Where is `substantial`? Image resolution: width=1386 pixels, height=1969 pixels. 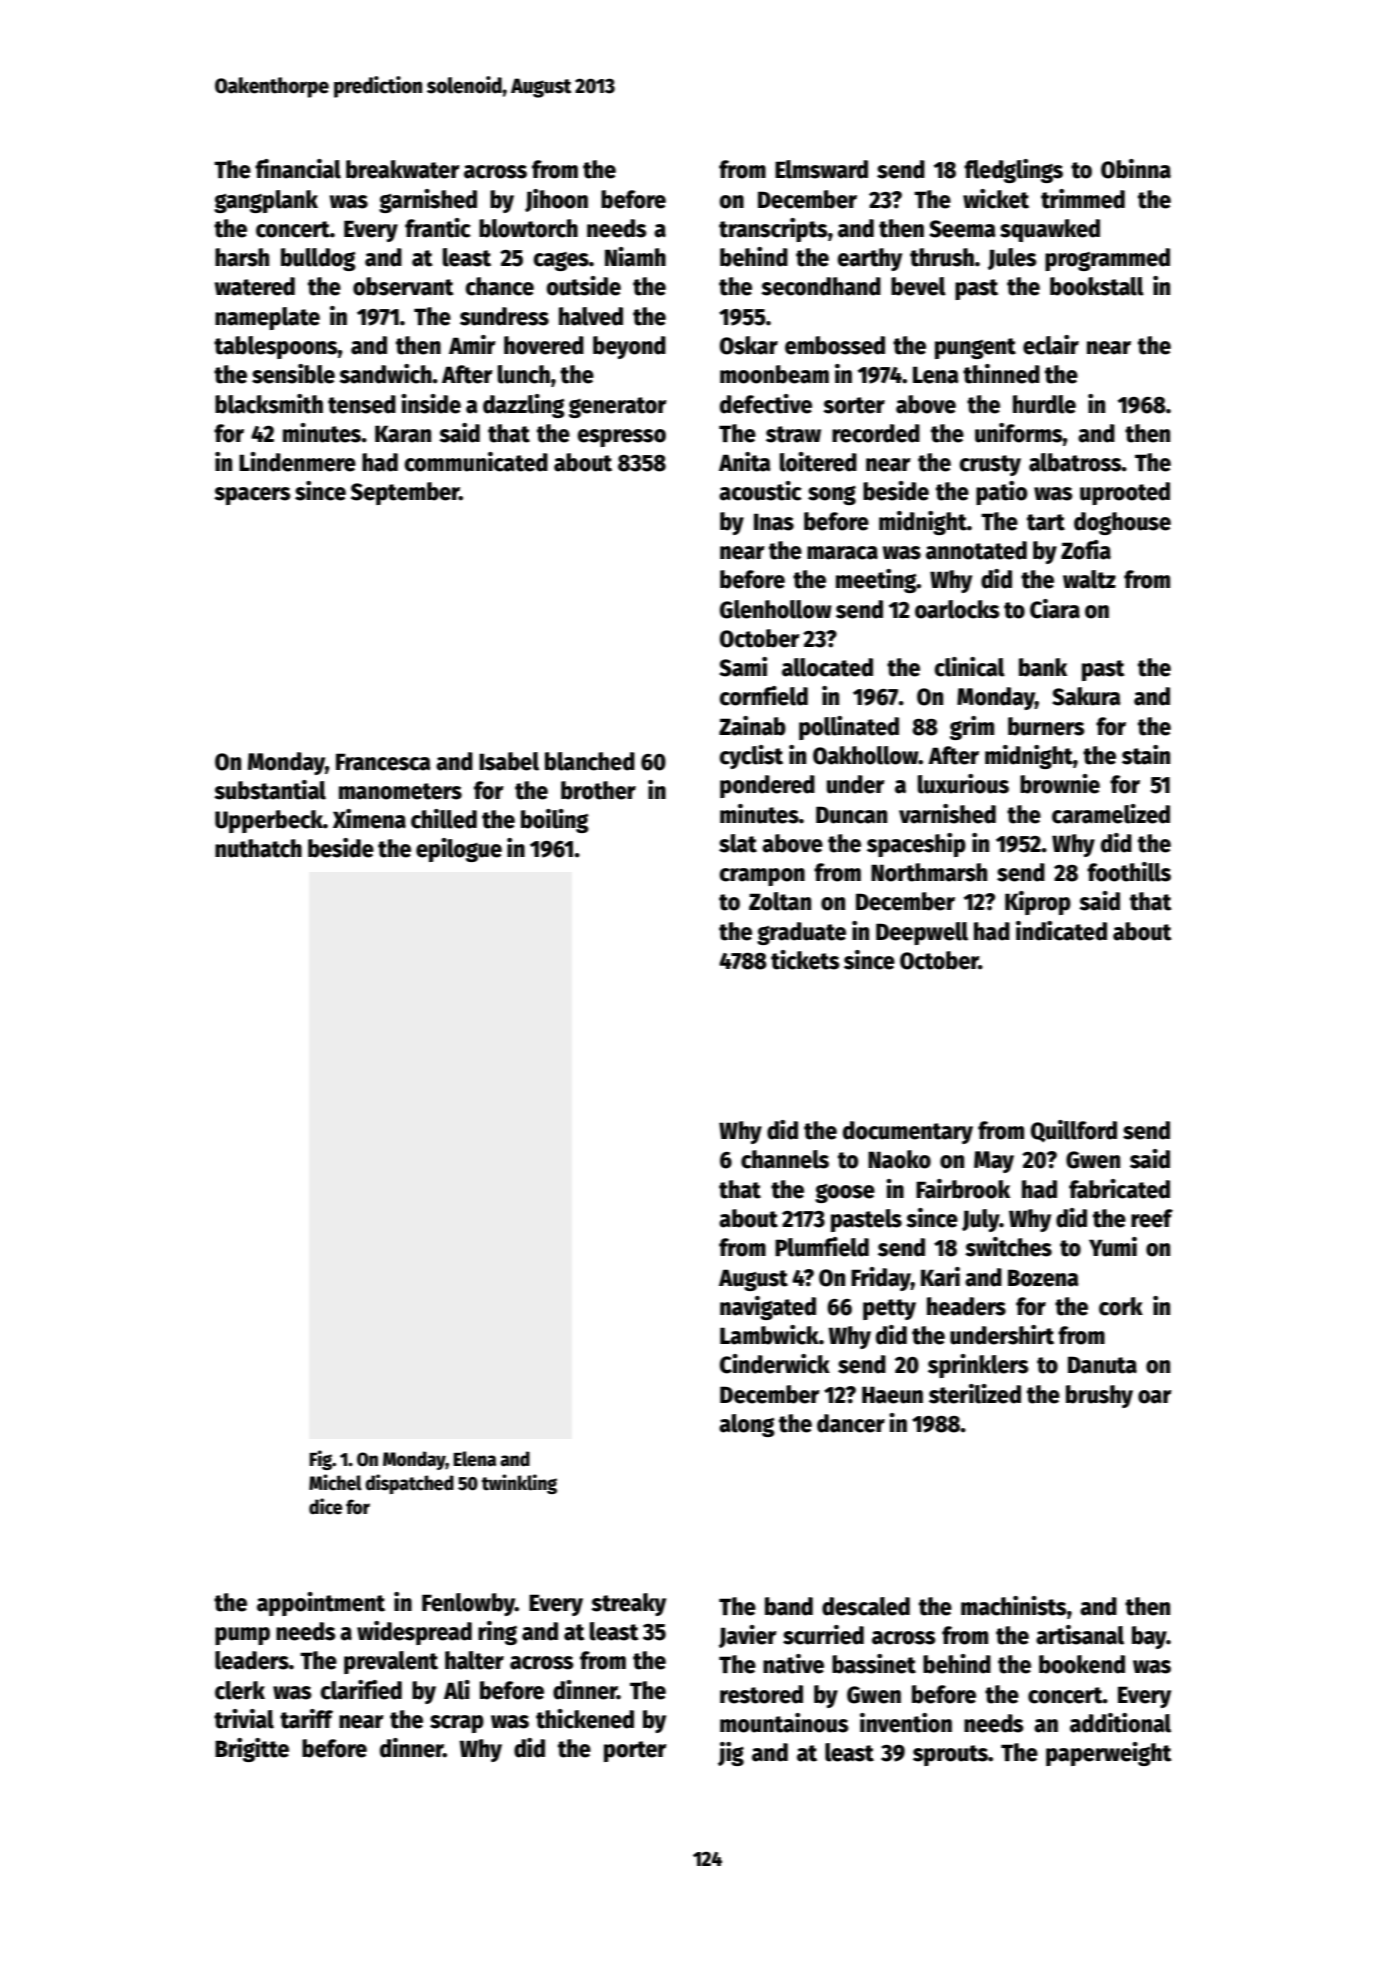
substantial is located at coordinates (270, 790).
